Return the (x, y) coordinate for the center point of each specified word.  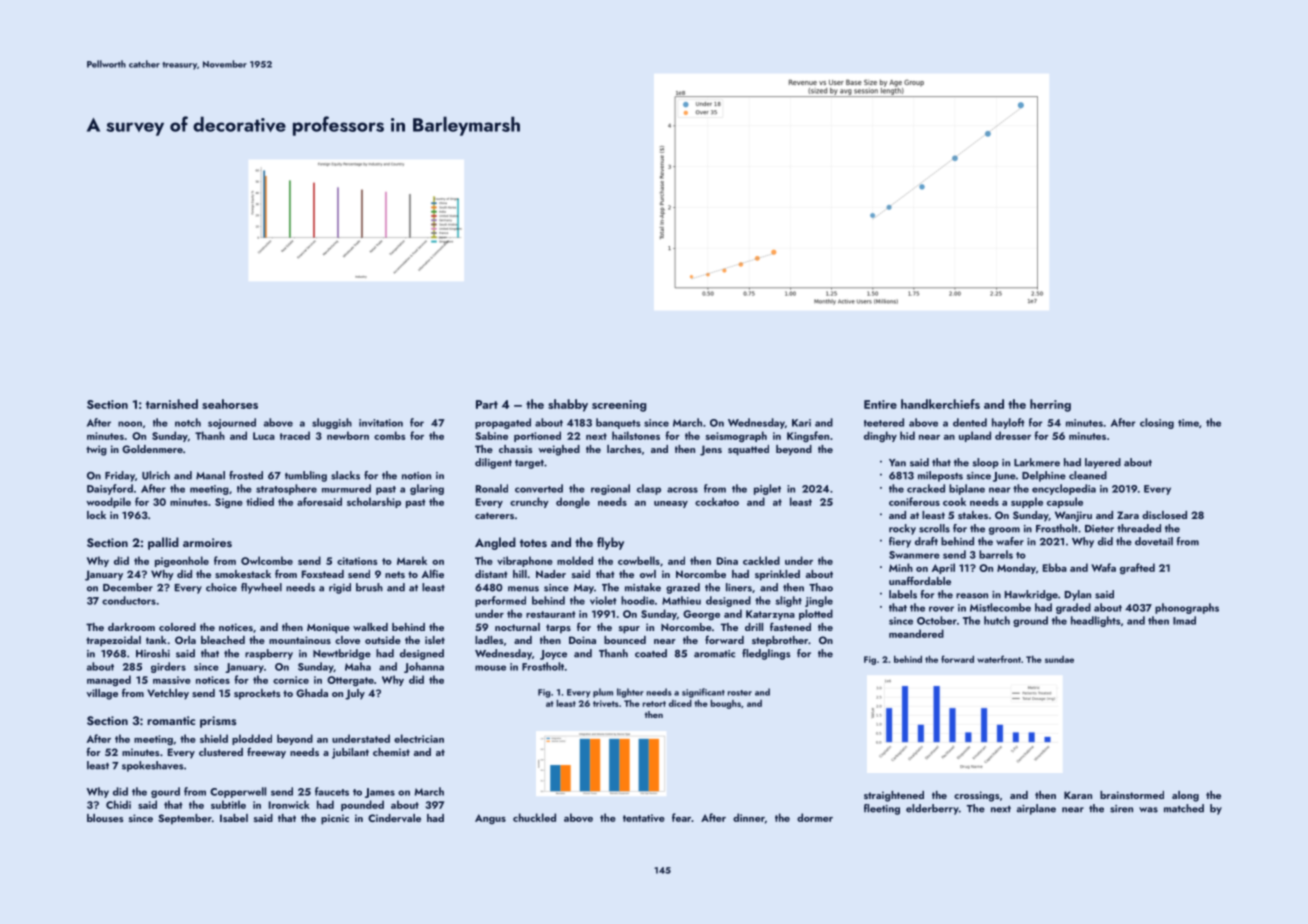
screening (619, 406)
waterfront (999, 659)
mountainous (300, 640)
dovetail (1154, 541)
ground (1030, 621)
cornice (291, 680)
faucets (332, 791)
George (701, 615)
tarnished (172, 404)
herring (1050, 405)
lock (96, 515)
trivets (606, 703)
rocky (902, 529)
